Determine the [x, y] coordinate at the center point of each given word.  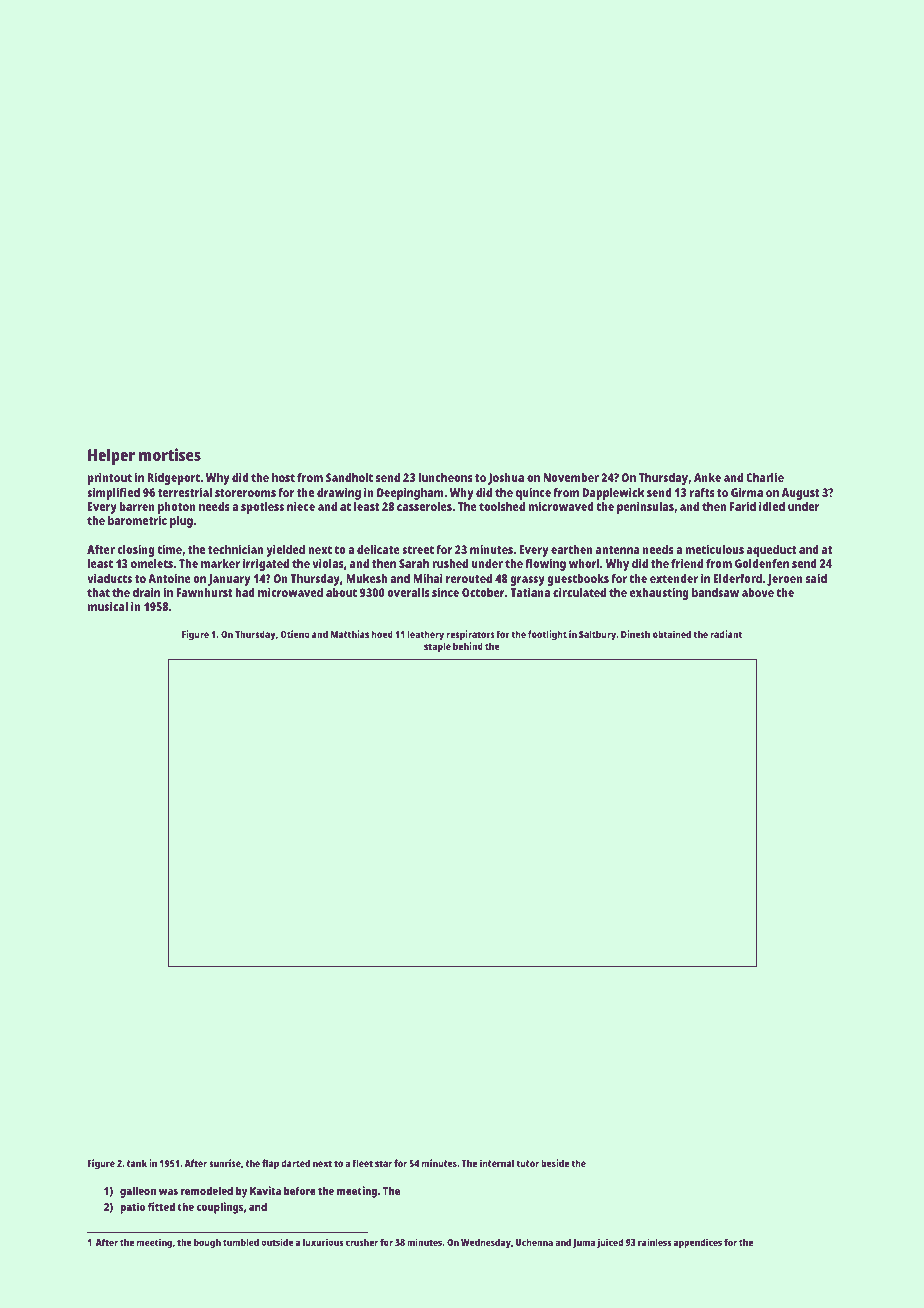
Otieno [295, 634]
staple [437, 647]
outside [277, 1242]
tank [137, 1163]
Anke [707, 477]
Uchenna [534, 1242]
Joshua [506, 479]
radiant [726, 634]
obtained [672, 634]
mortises [170, 454]
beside [555, 1163]
